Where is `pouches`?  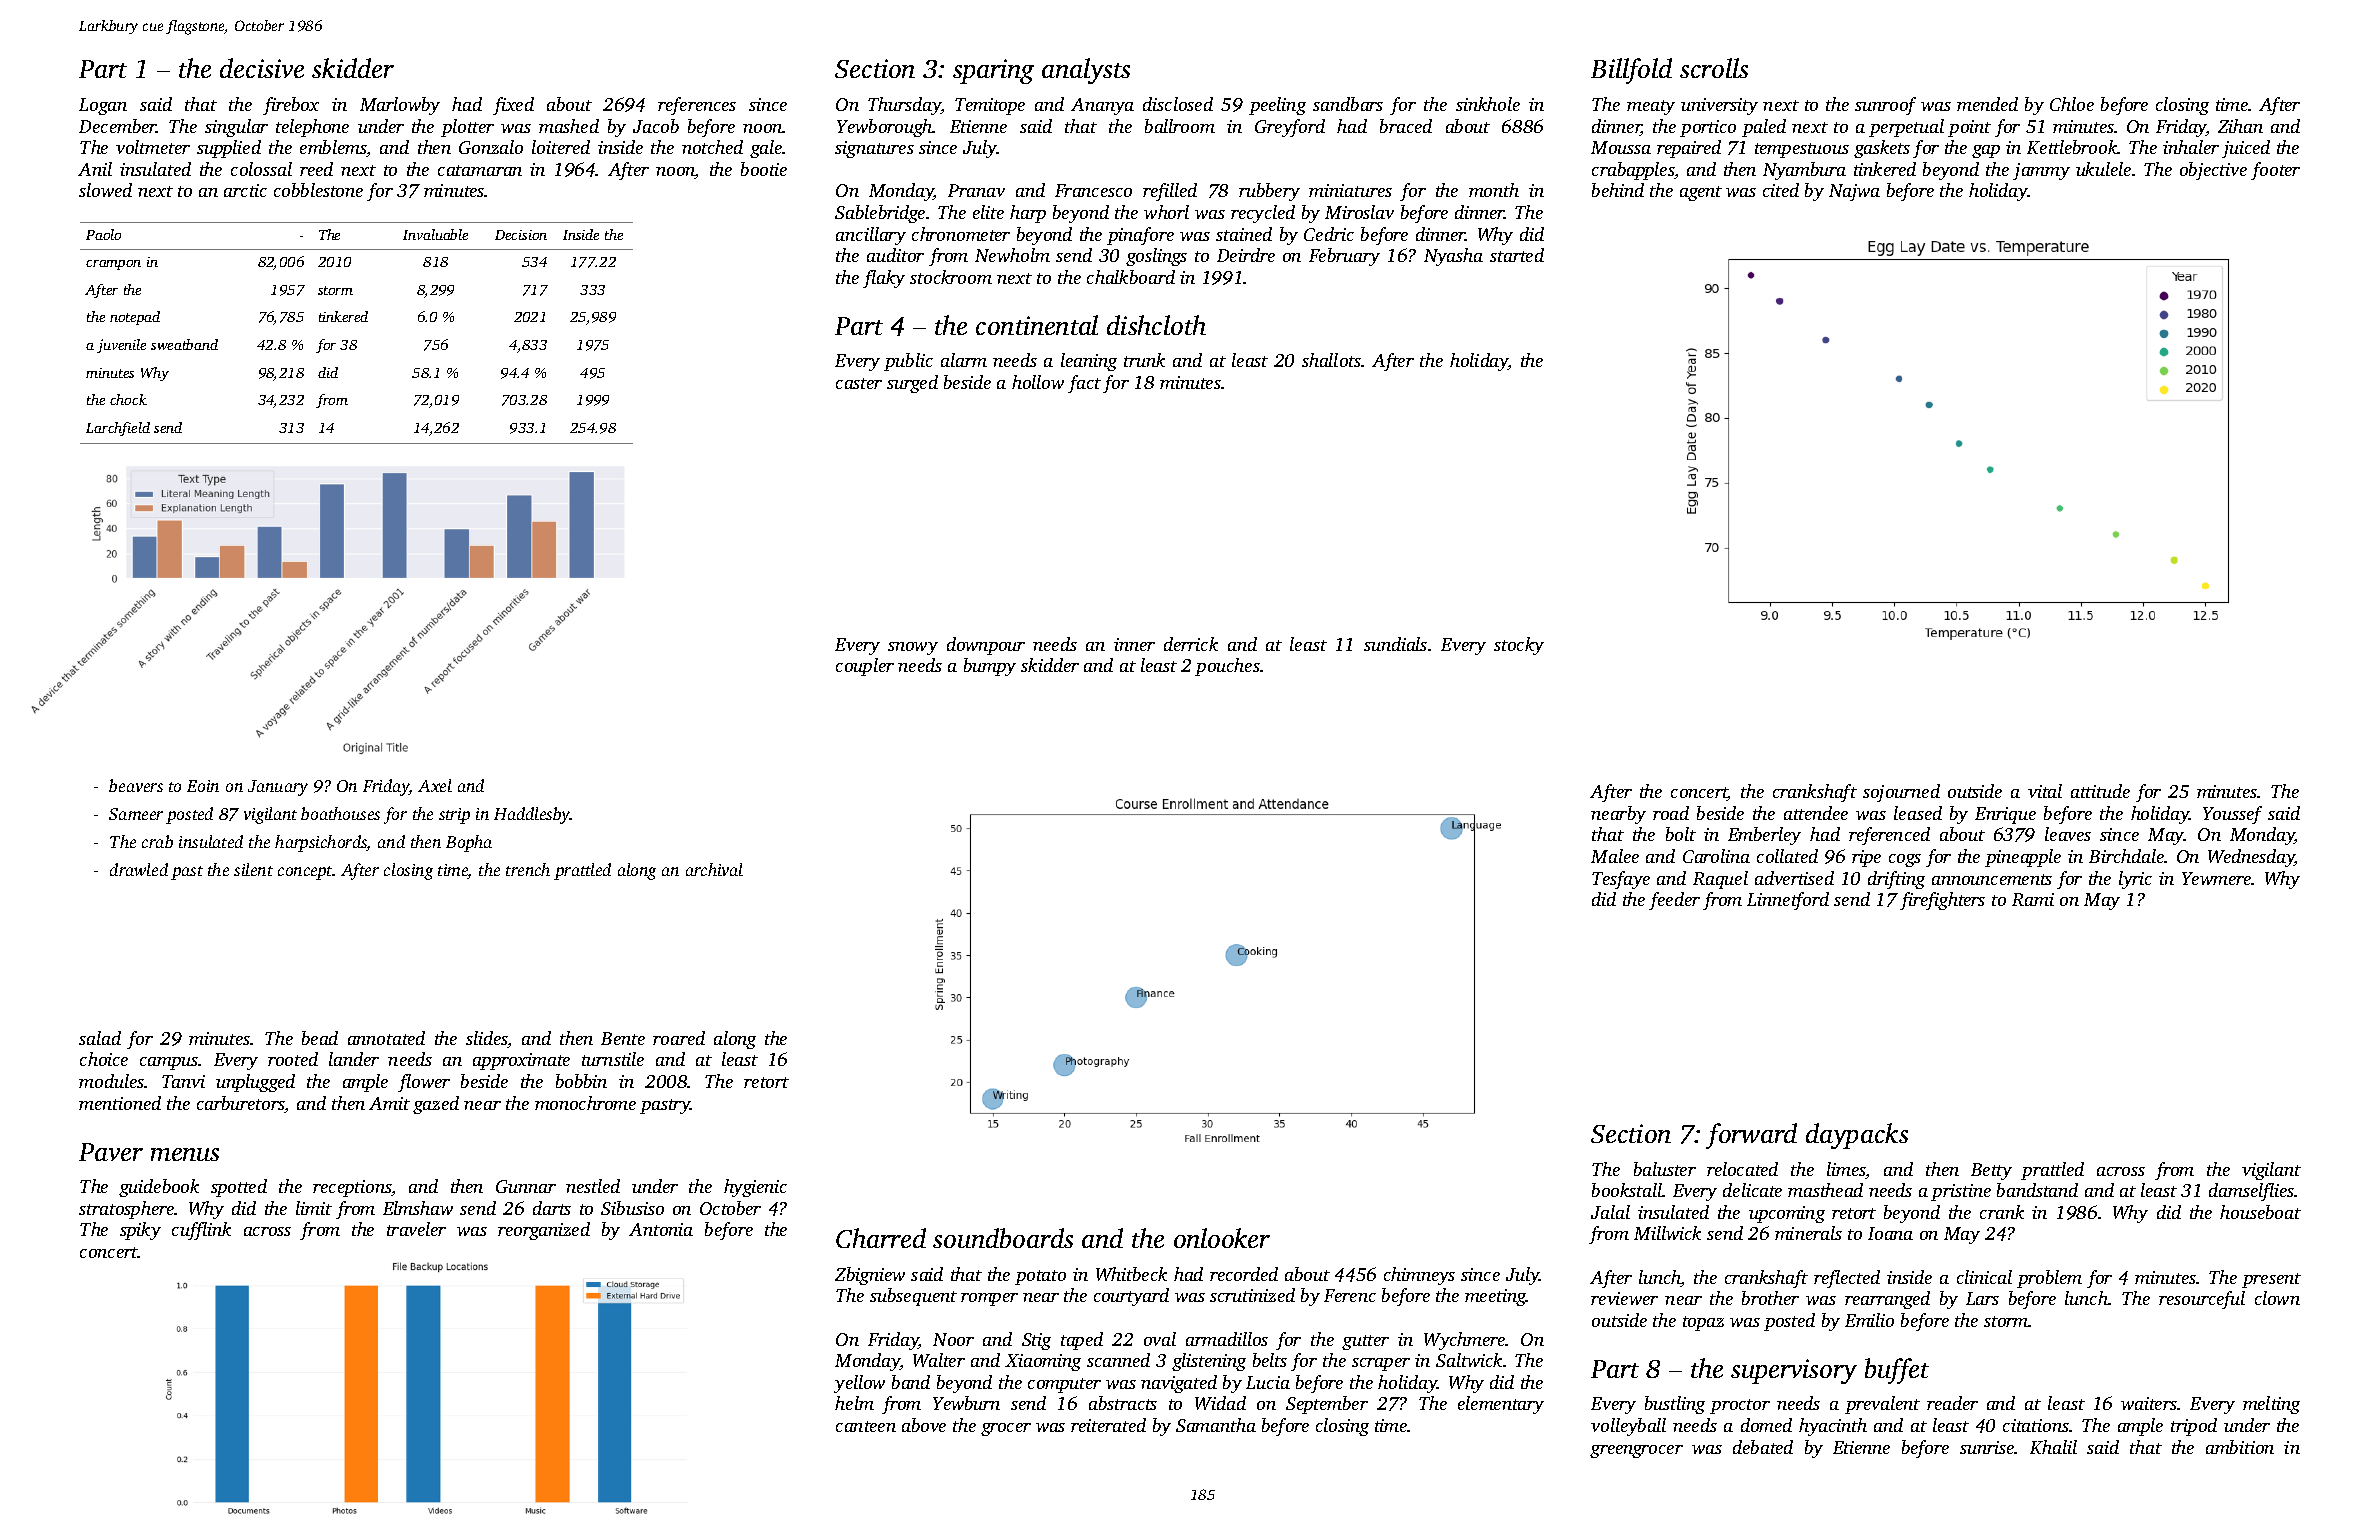
pouches is located at coordinates (1227, 667).
